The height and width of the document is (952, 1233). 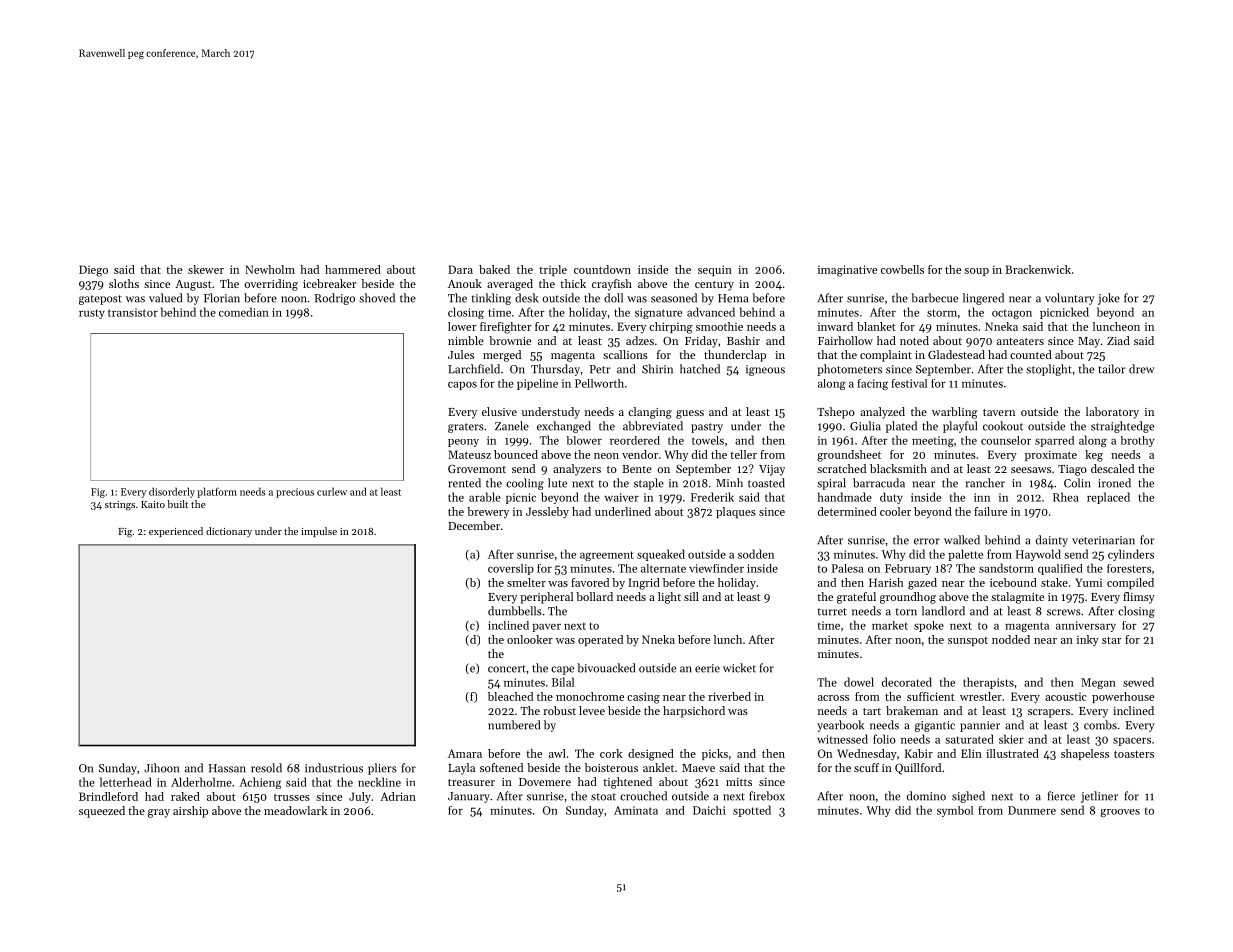 What do you see at coordinates (955, 811) in the document?
I see `symbol` at bounding box center [955, 811].
